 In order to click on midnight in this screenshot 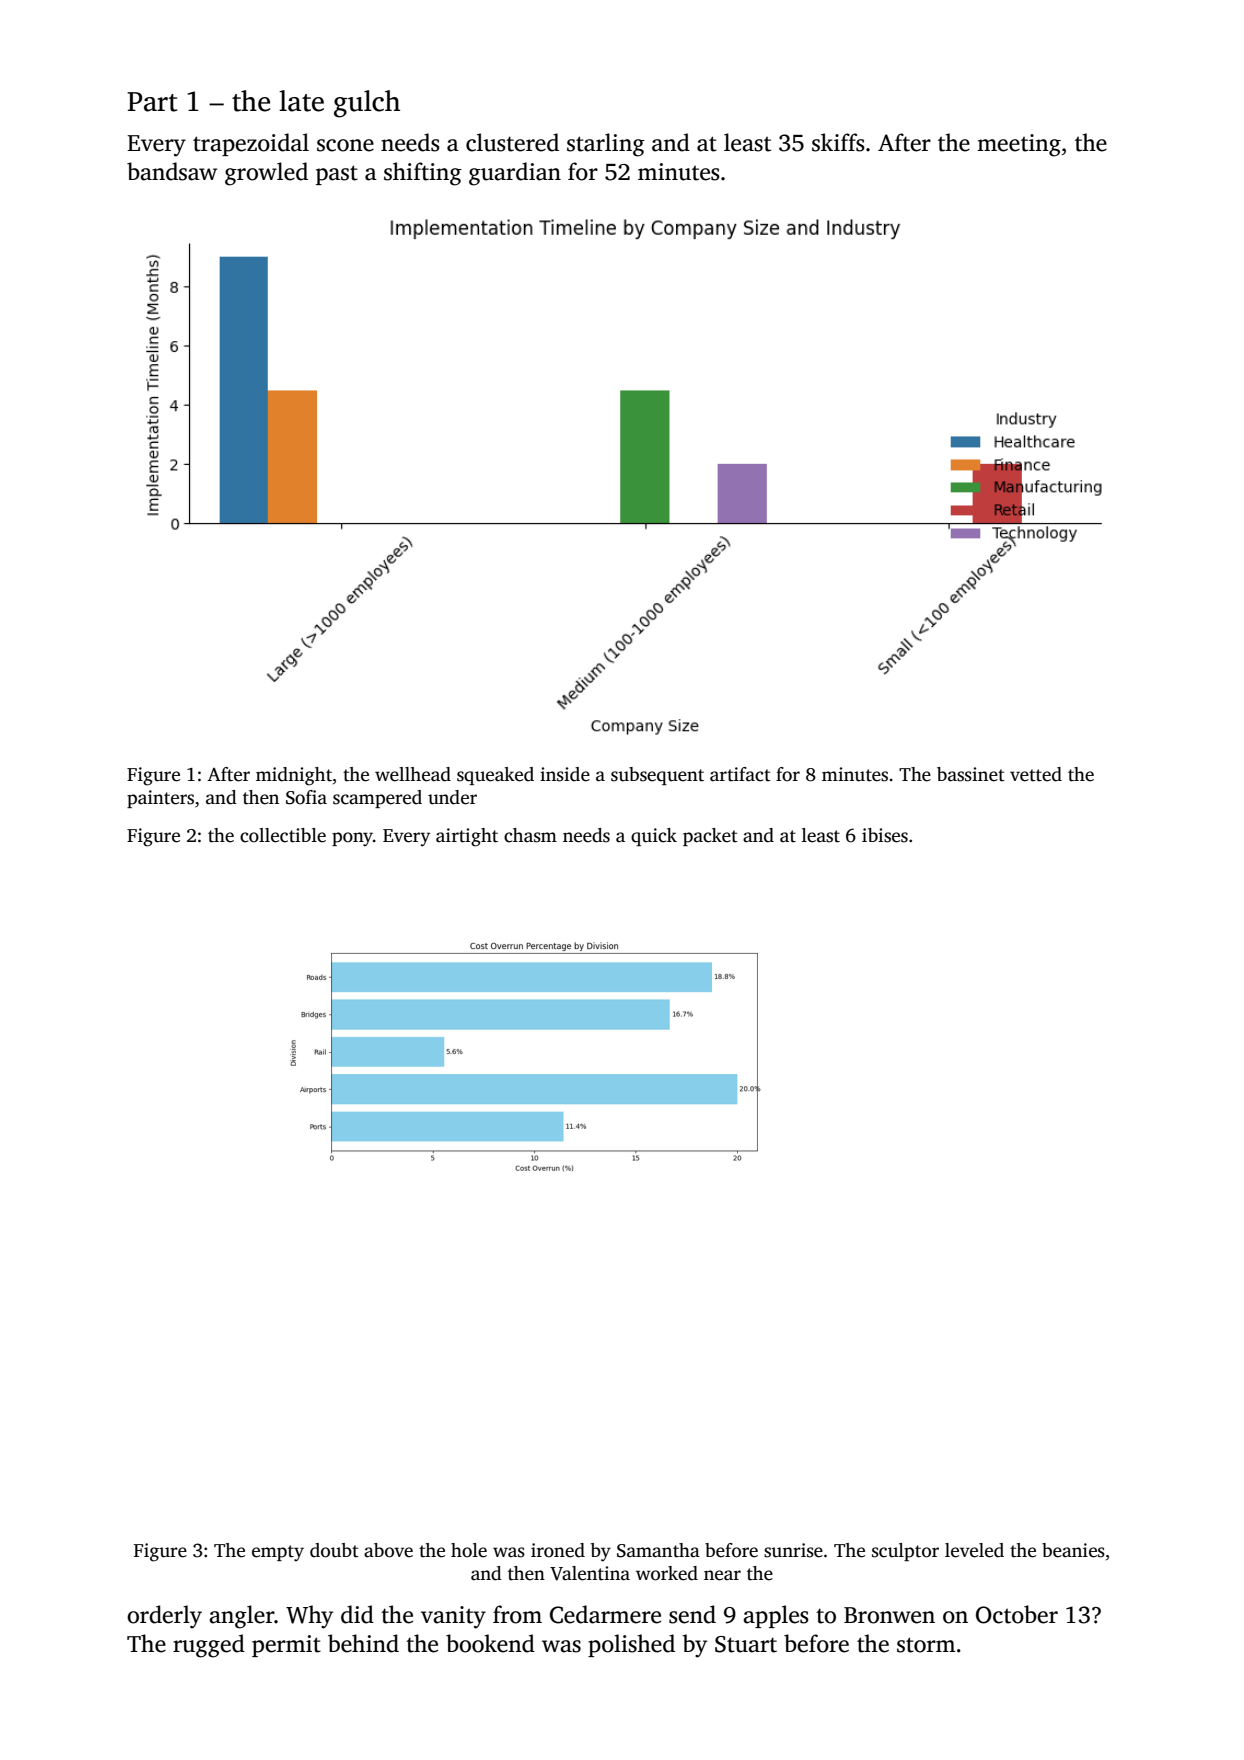, I will do `click(294, 776)`.
